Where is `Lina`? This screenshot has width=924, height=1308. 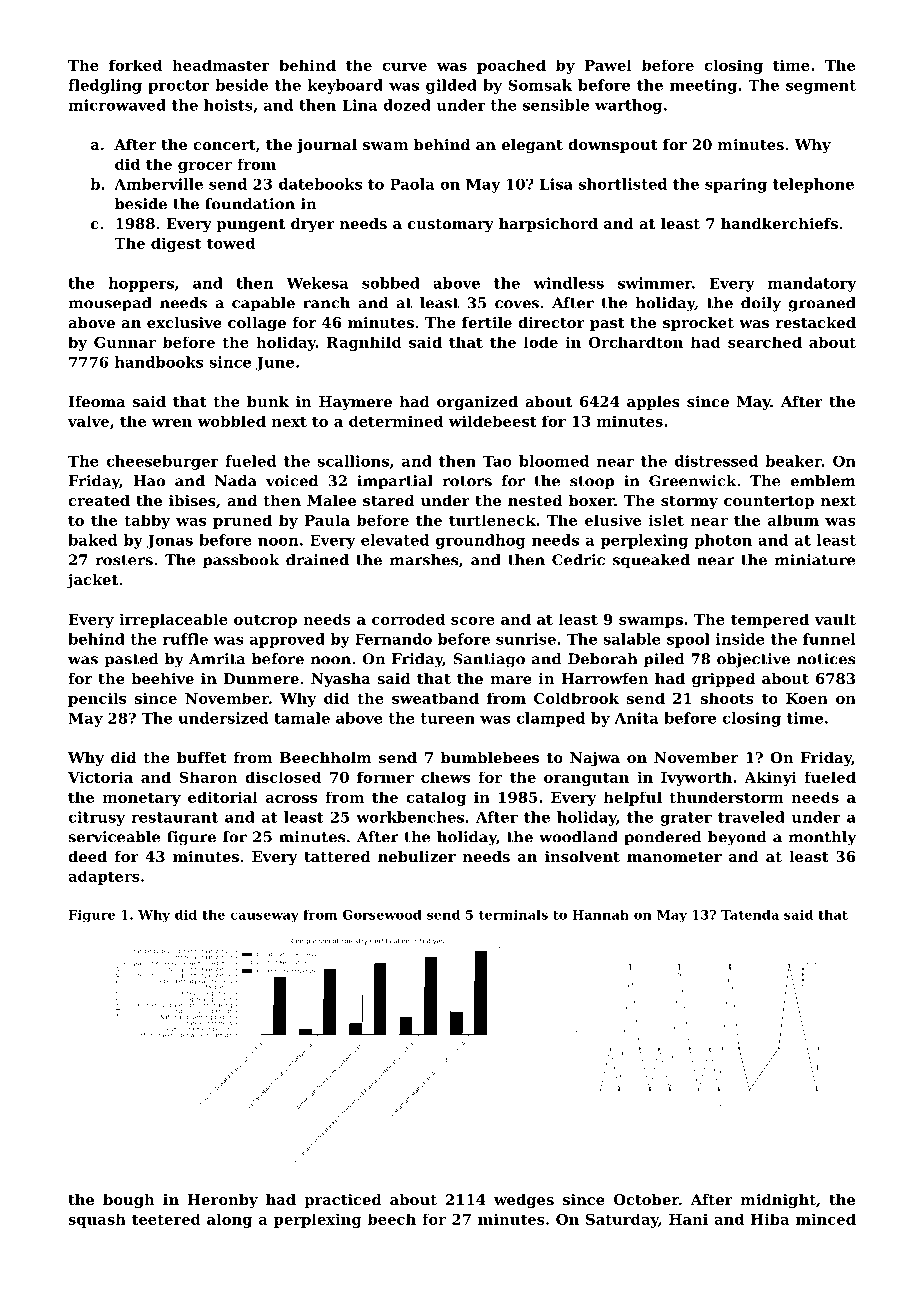 Lina is located at coordinates (359, 105).
